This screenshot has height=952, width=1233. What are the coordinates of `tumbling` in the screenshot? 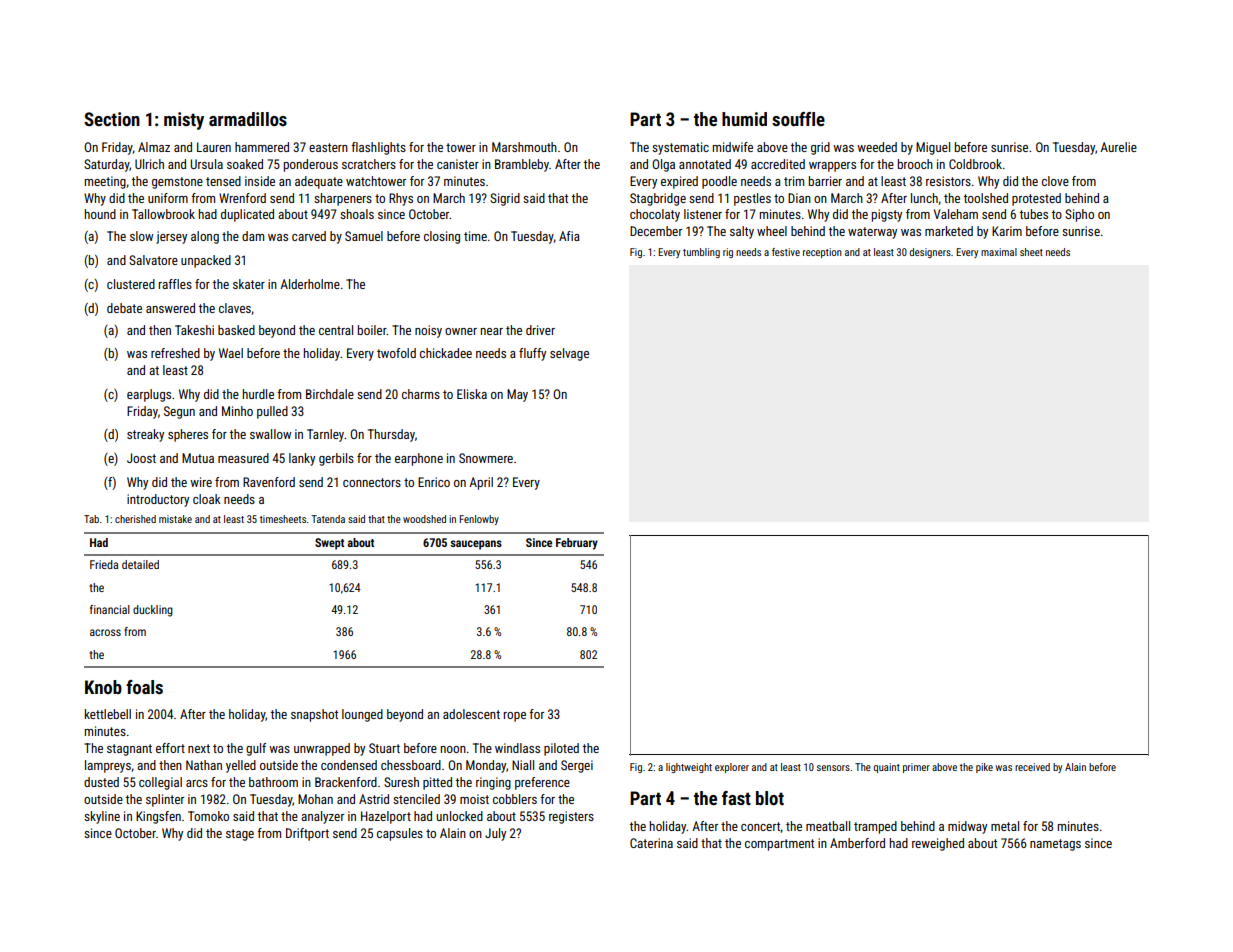 It's located at (701, 253).
